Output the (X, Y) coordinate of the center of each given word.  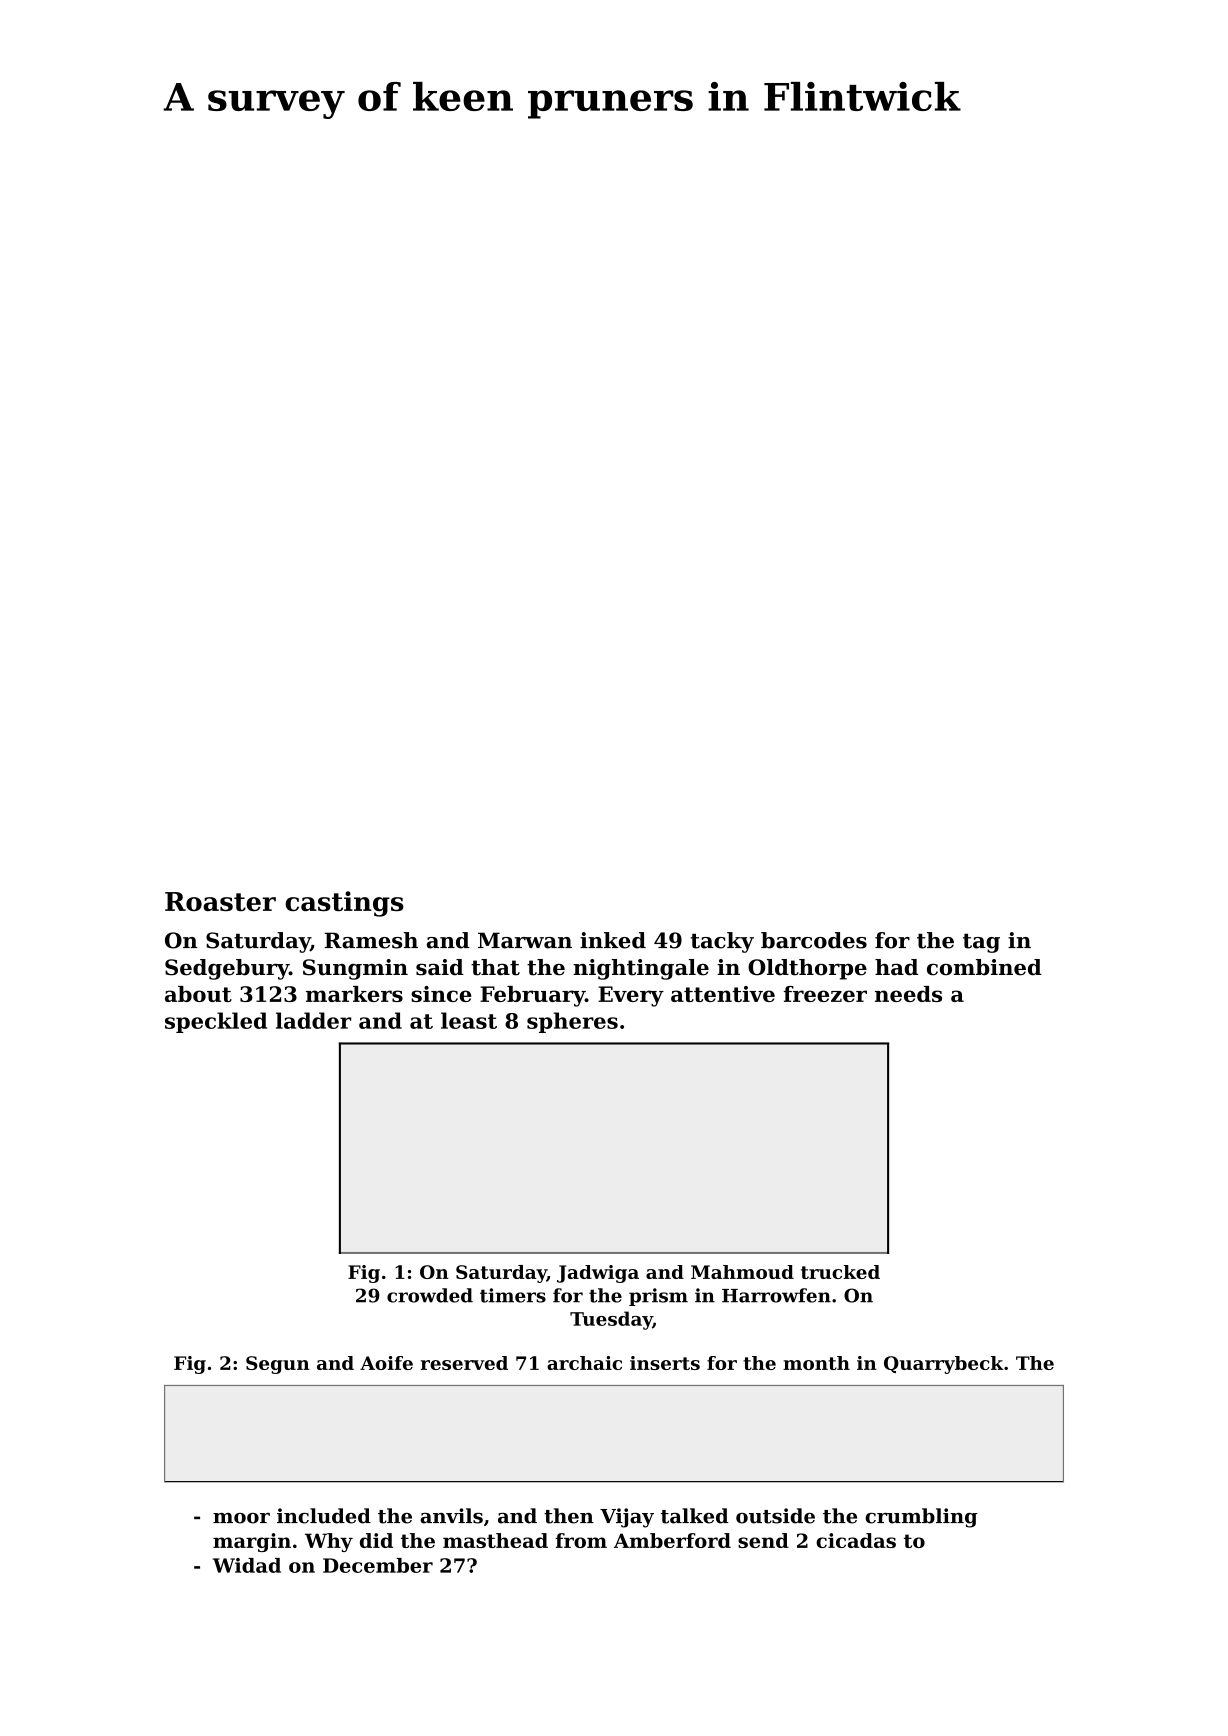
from (581, 1540)
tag (981, 943)
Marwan (525, 940)
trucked (840, 1272)
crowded (430, 1295)
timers (513, 1295)
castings (344, 904)
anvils (451, 1516)
